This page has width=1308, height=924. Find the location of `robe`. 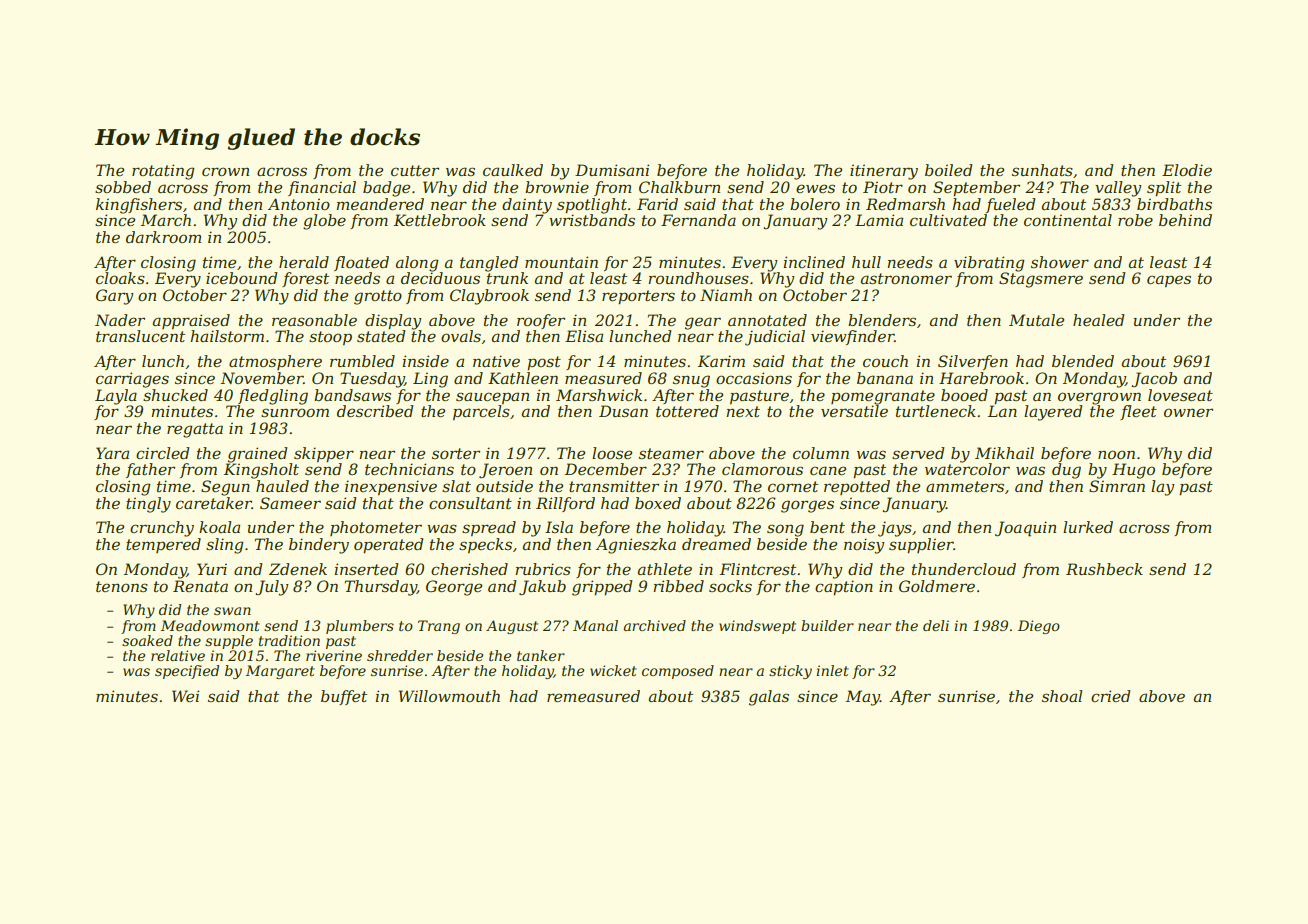

robe is located at coordinates (1135, 220).
